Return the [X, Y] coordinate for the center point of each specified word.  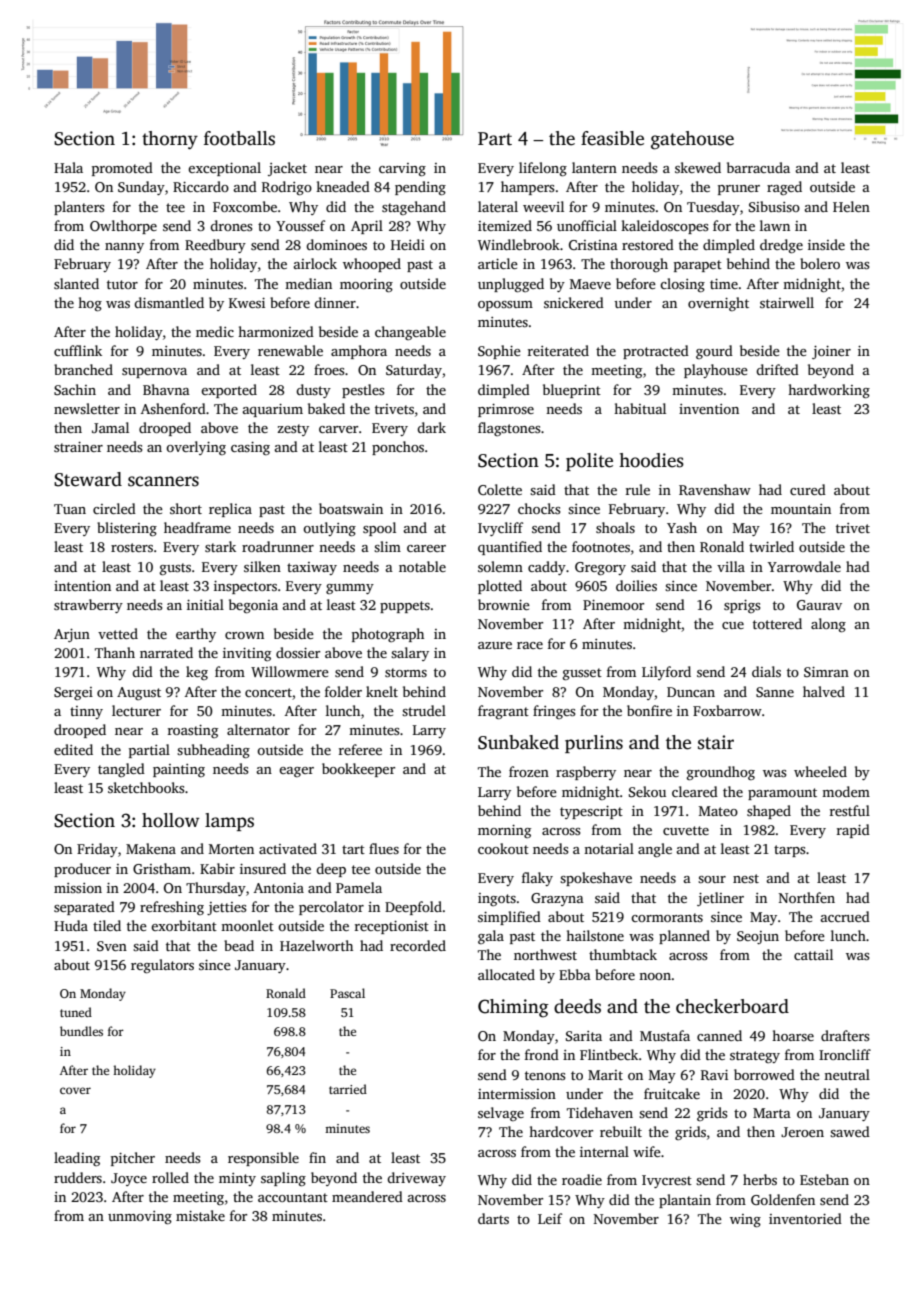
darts [493, 1218]
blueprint [572, 391]
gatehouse [692, 140]
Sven [112, 946]
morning [504, 831]
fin [317, 1157]
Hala [68, 167]
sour [712, 879]
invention [709, 409]
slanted [76, 283]
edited [73, 749]
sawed [850, 1131]
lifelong [543, 169]
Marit [605, 1075]
